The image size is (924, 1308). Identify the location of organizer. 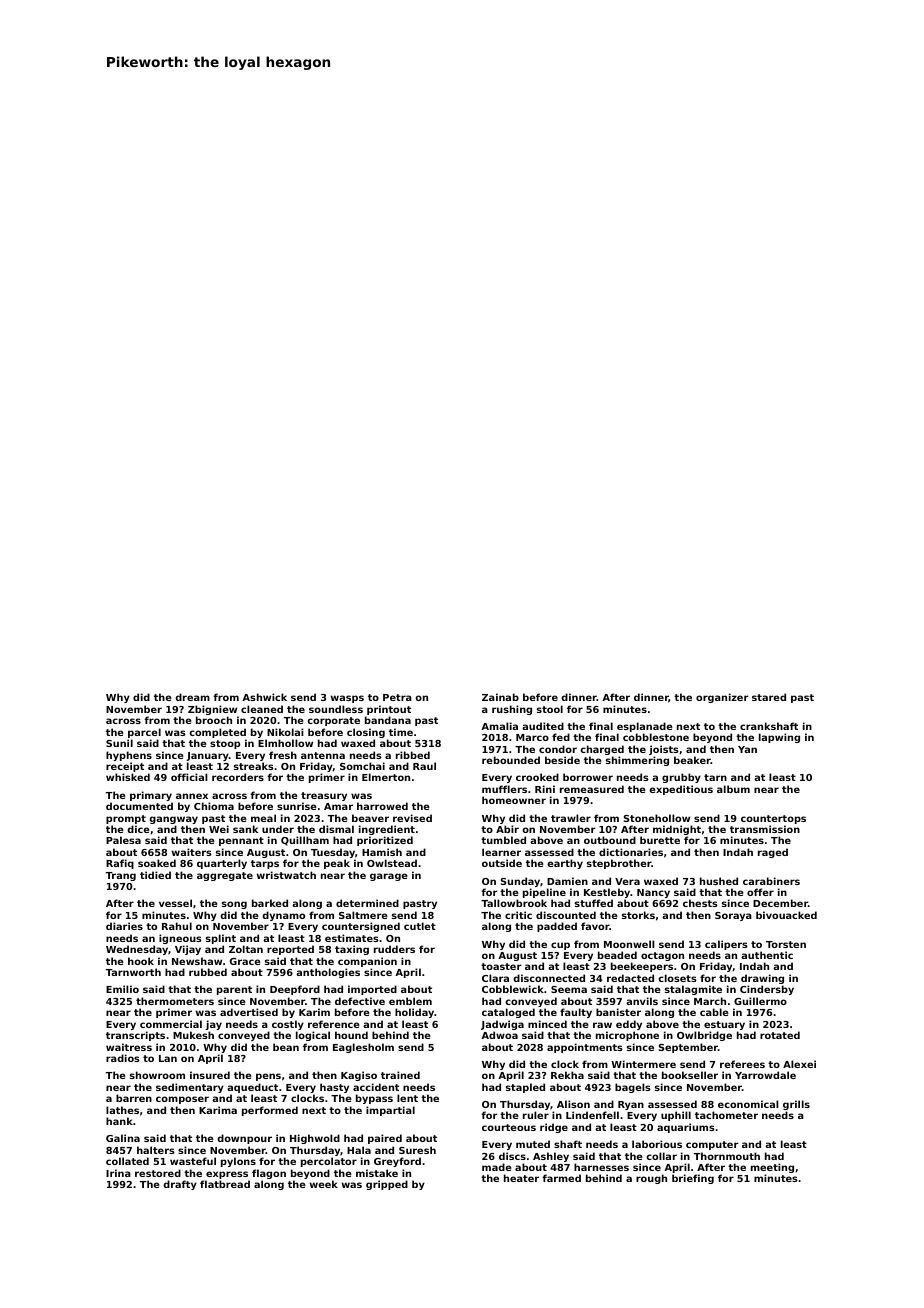
(722, 698).
